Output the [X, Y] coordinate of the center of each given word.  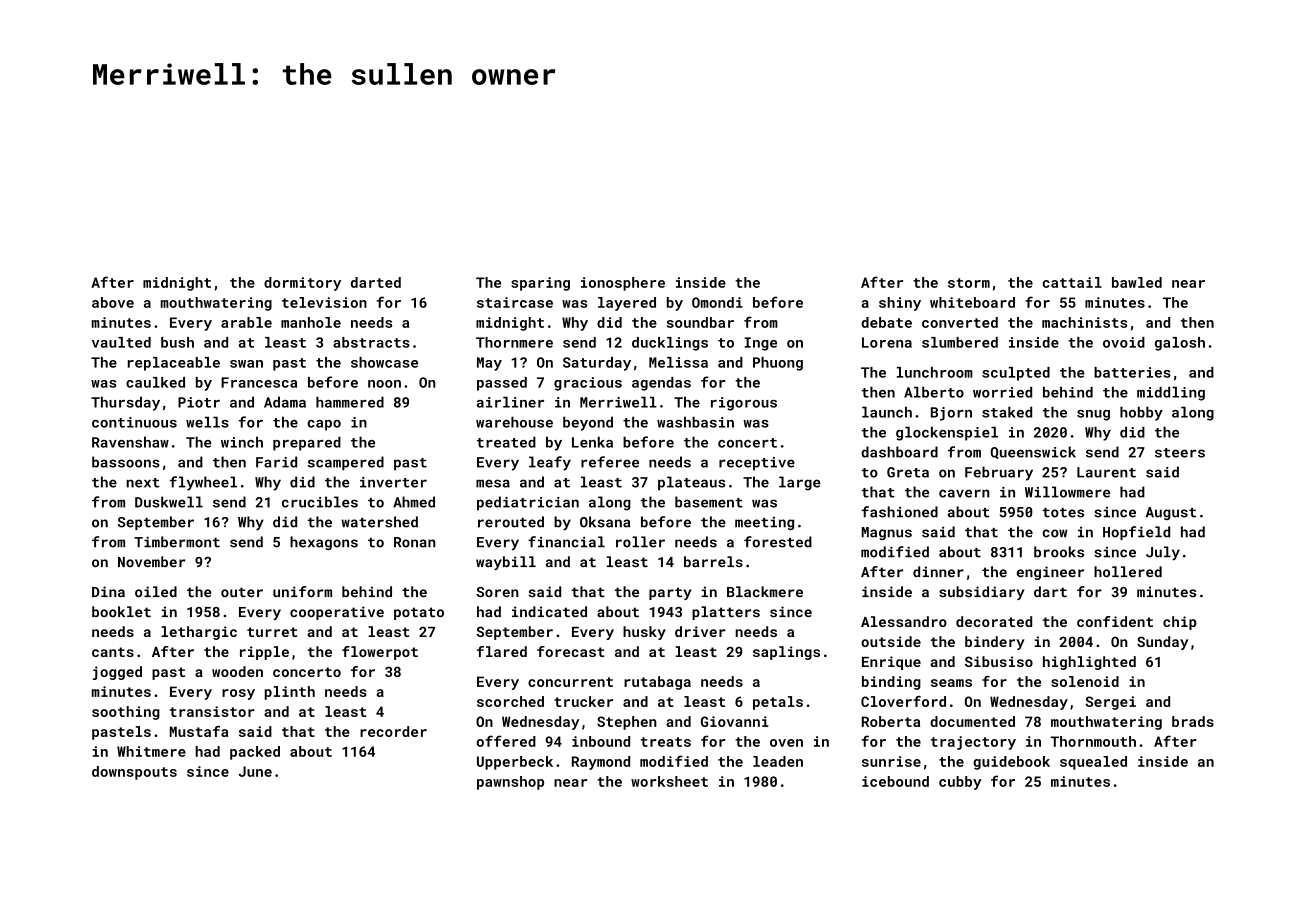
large [800, 483]
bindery [995, 643]
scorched [510, 701]
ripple [264, 653]
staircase [515, 302]
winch [242, 442]
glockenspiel [947, 433]
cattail [1072, 282]
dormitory [302, 284]
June [255, 771]
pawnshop [510, 783]
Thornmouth [1093, 741]
